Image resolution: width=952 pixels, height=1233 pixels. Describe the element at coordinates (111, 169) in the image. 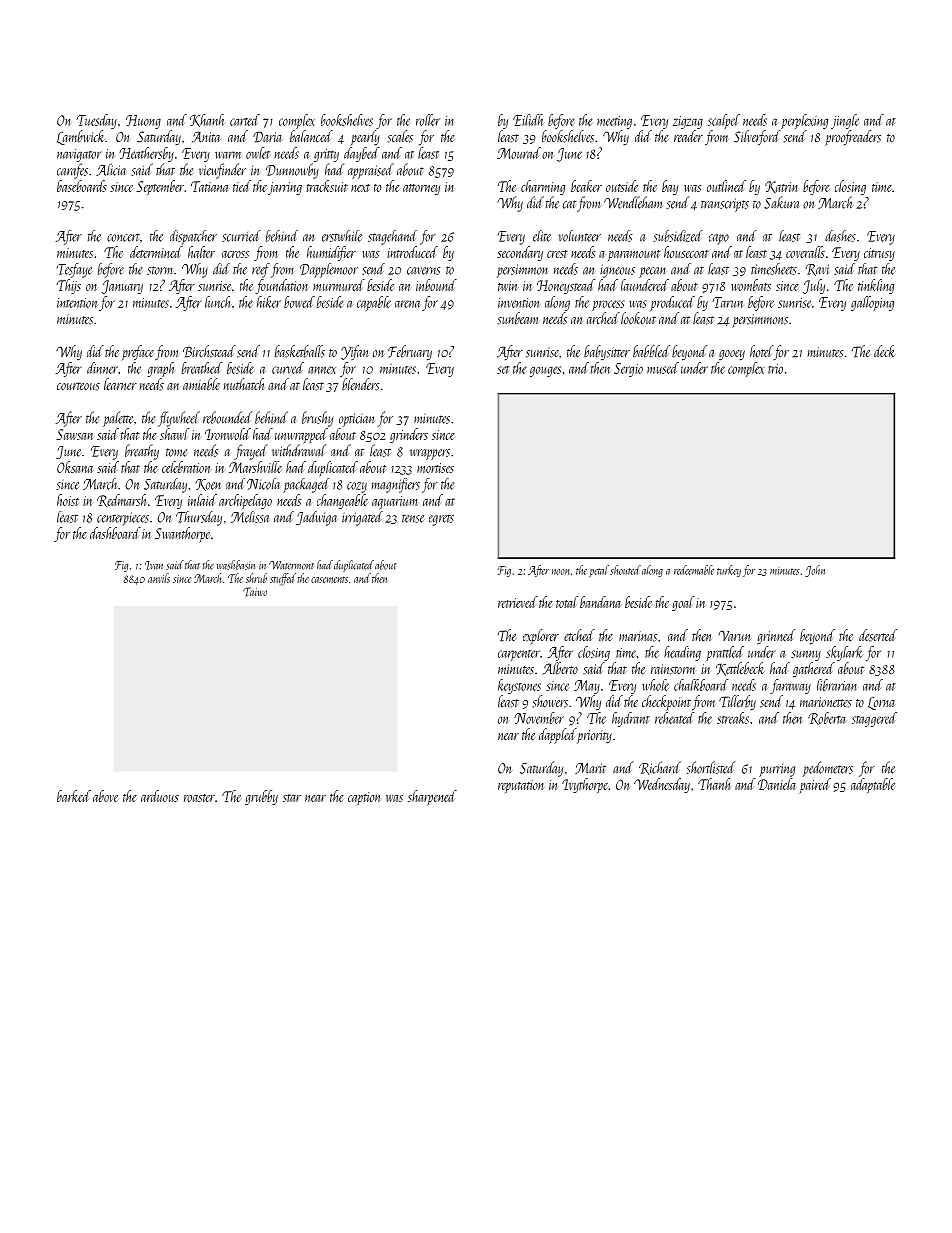

I see `Alicia` at that location.
